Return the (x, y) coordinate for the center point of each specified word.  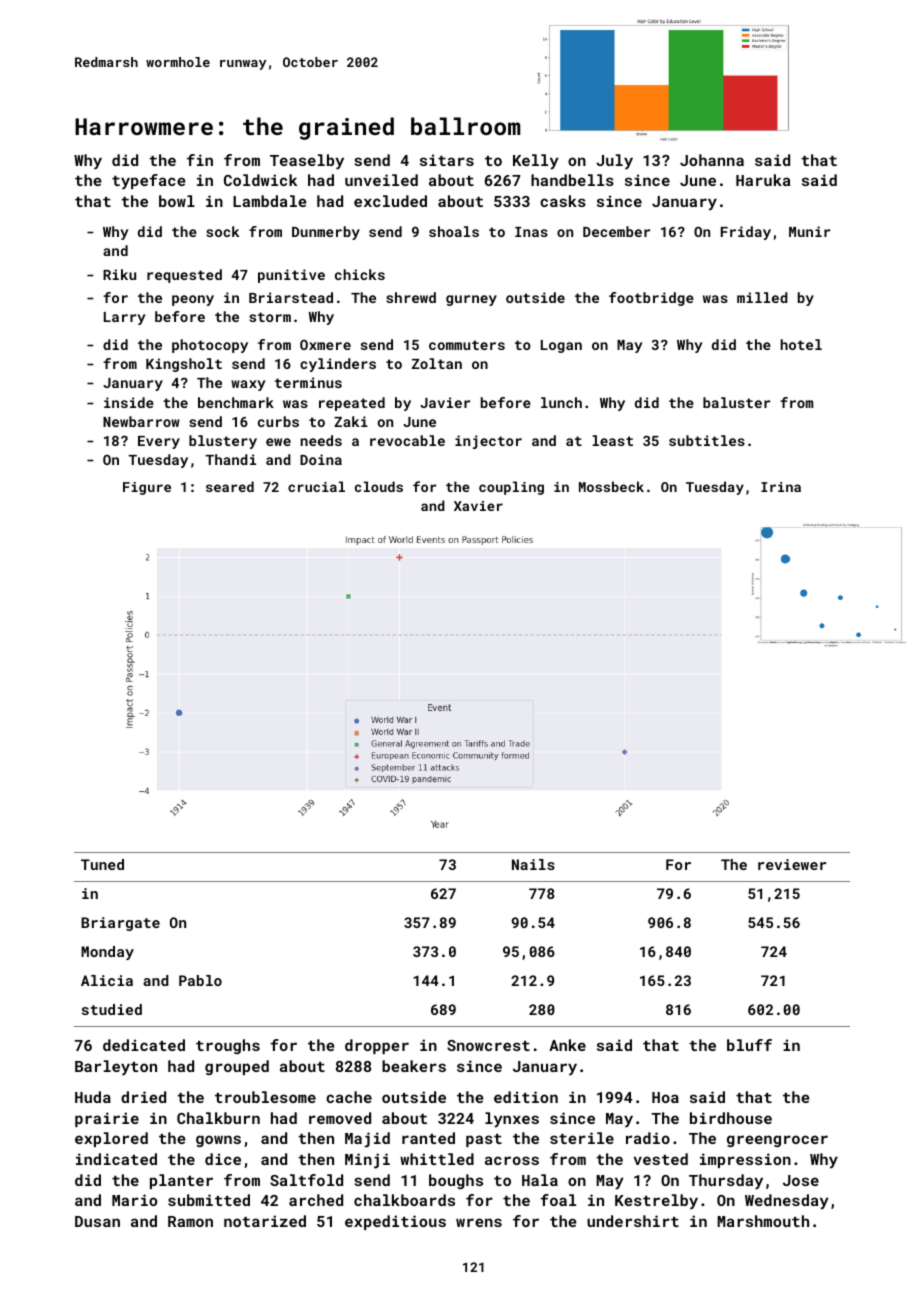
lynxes (512, 1120)
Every (159, 442)
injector (488, 442)
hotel (801, 344)
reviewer (792, 864)
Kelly (536, 162)
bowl (177, 201)
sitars (447, 160)
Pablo (200, 980)
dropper (377, 1046)
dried (143, 1097)
